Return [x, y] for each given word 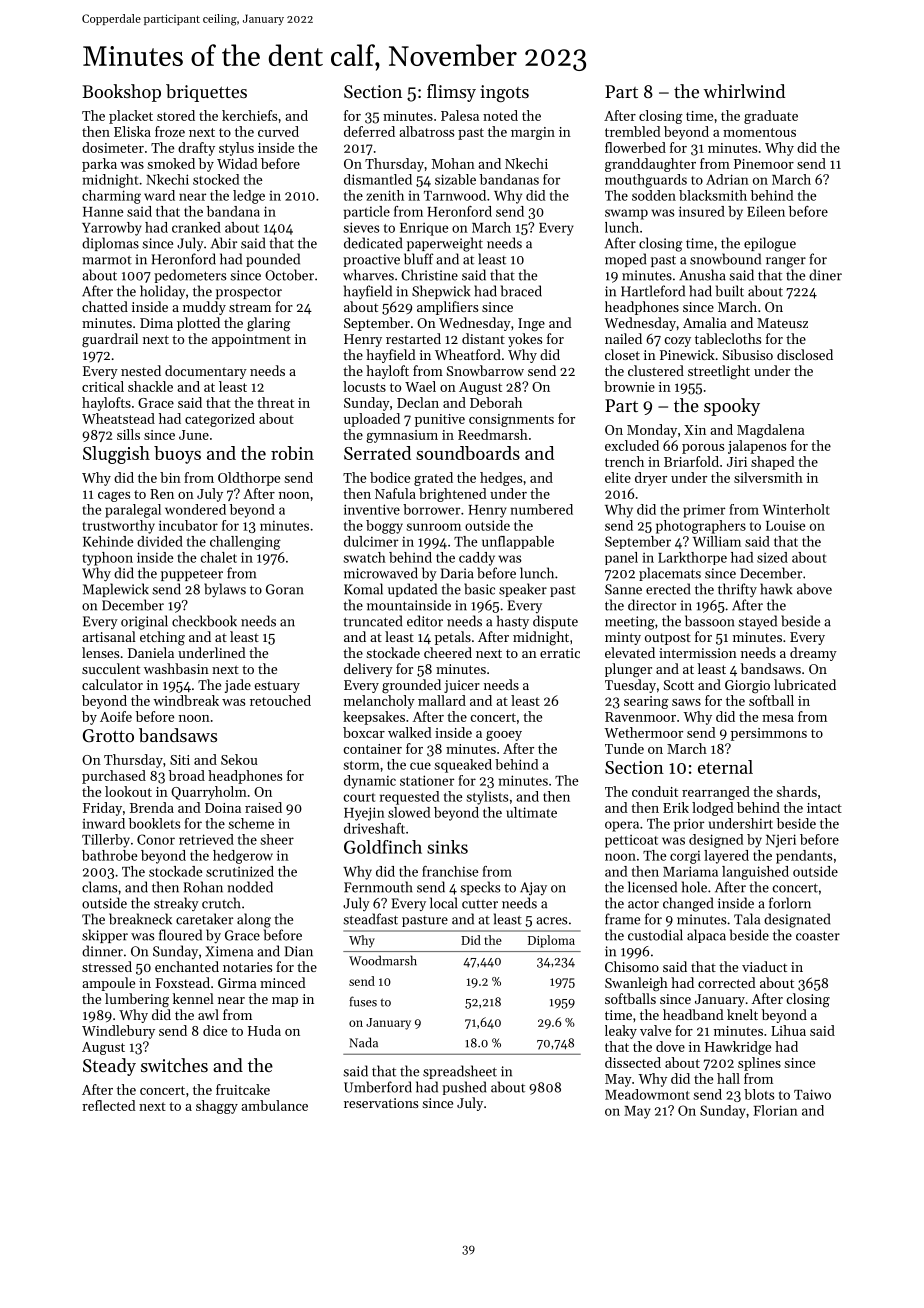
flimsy [451, 93]
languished [755, 873]
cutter [480, 904]
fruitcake [243, 1089]
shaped [773, 463]
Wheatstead [118, 418]
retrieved [206, 839]
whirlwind [744, 91]
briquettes [206, 93]
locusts [364, 386]
